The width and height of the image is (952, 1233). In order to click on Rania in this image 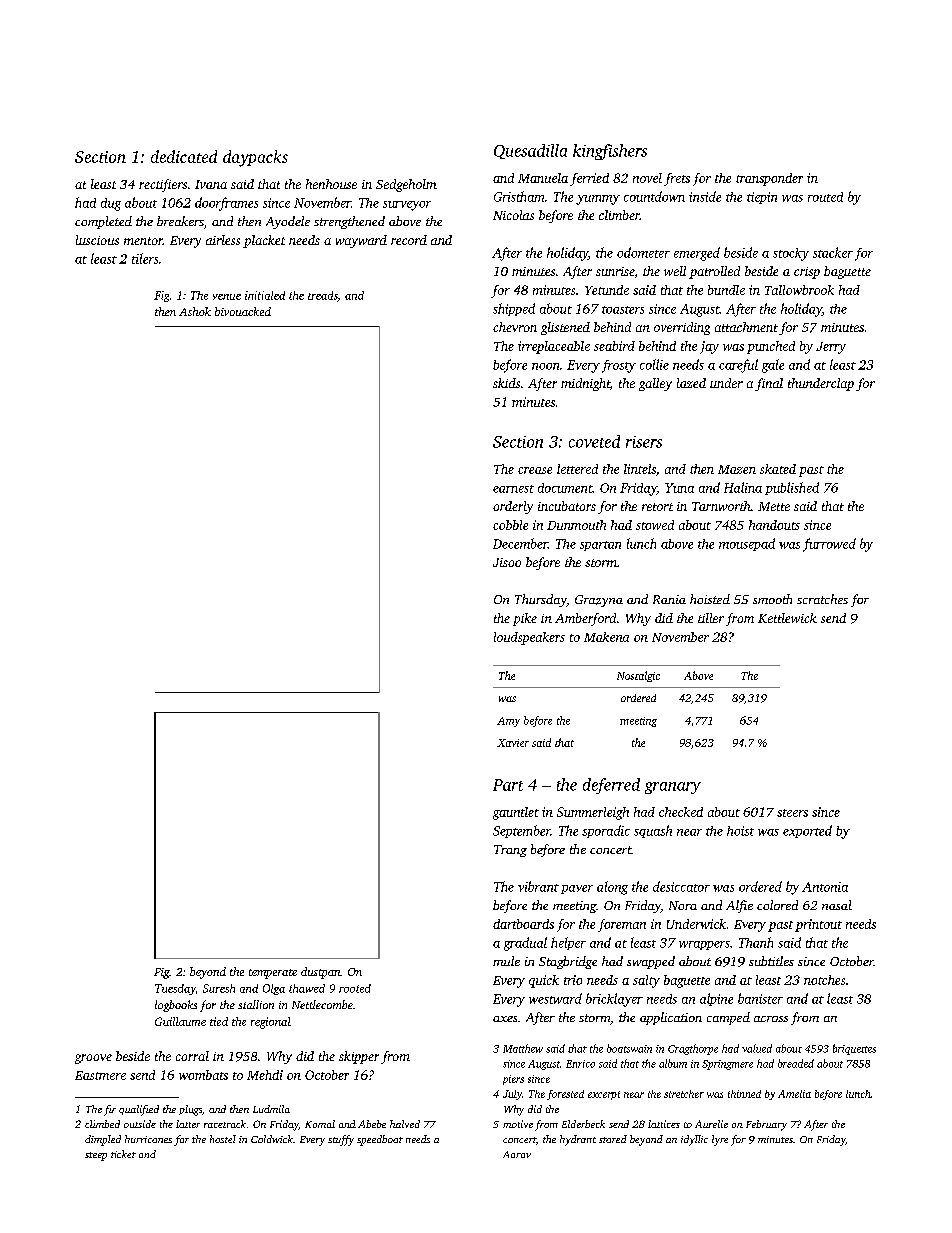, I will do `click(669, 599)`.
